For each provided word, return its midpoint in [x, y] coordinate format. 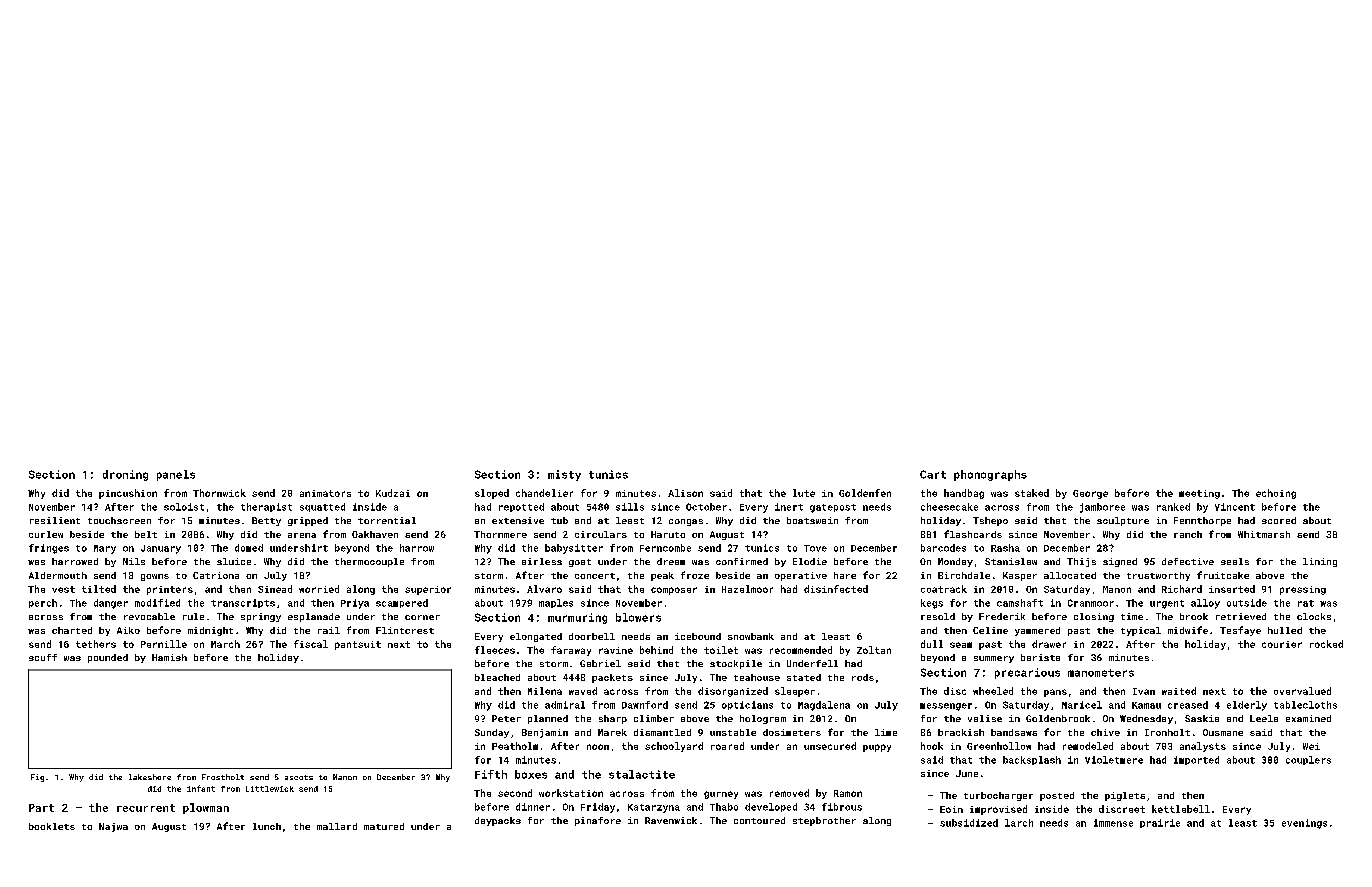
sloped [492, 494]
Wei [1311, 746]
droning [125, 475]
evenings [1304, 824]
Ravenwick [671, 820]
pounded [108, 658]
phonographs [990, 475]
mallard [337, 826]
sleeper [795, 692]
